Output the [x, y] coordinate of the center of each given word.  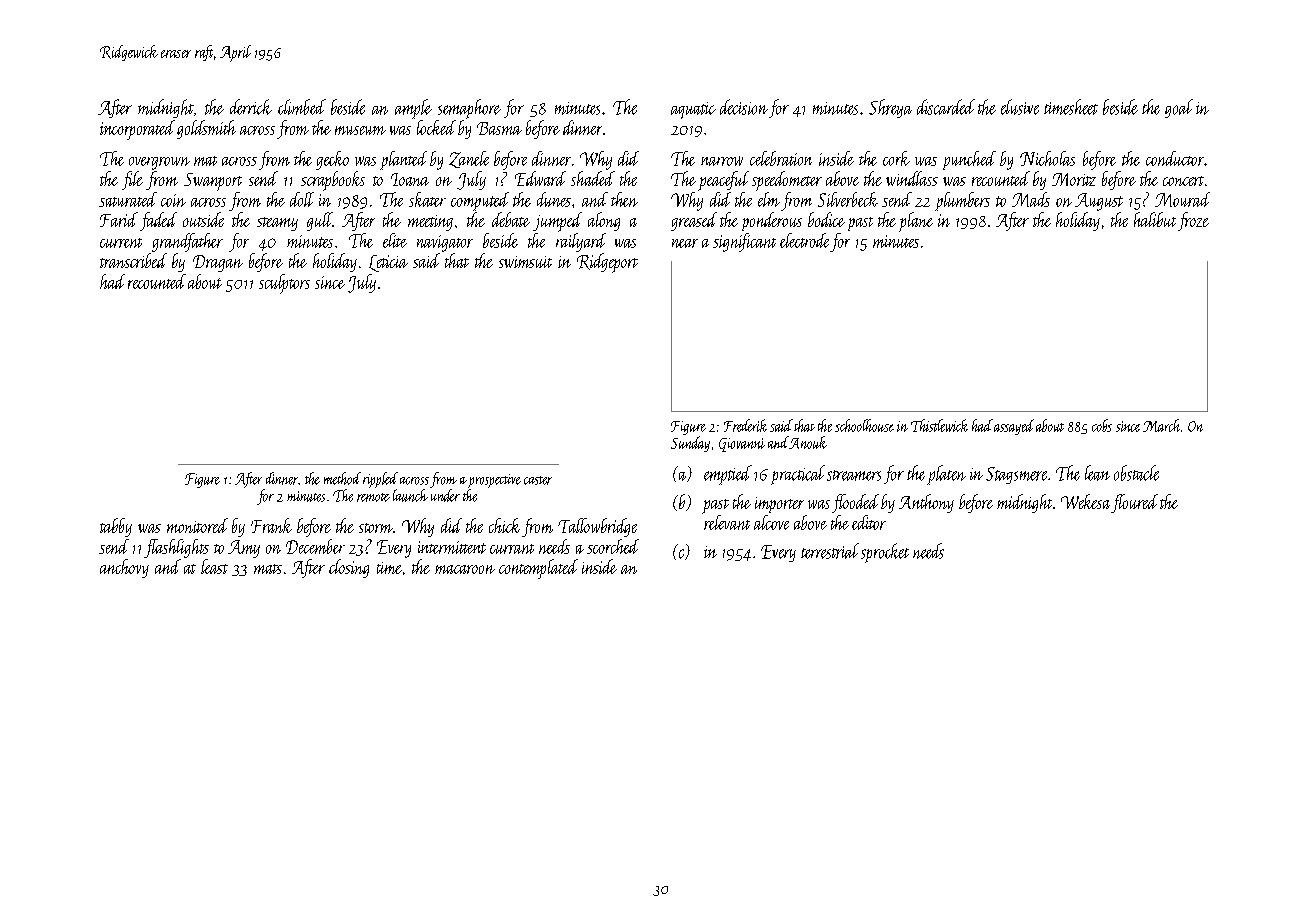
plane [916, 222]
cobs [1102, 425]
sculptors [284, 284]
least [214, 566]
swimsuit [525, 262]
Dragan [218, 263]
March [1161, 425]
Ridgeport [607, 263]
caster [538, 480]
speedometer [787, 181]
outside [203, 219]
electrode [804, 240]
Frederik [745, 425]
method [342, 478]
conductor [1175, 158]
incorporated [137, 130]
